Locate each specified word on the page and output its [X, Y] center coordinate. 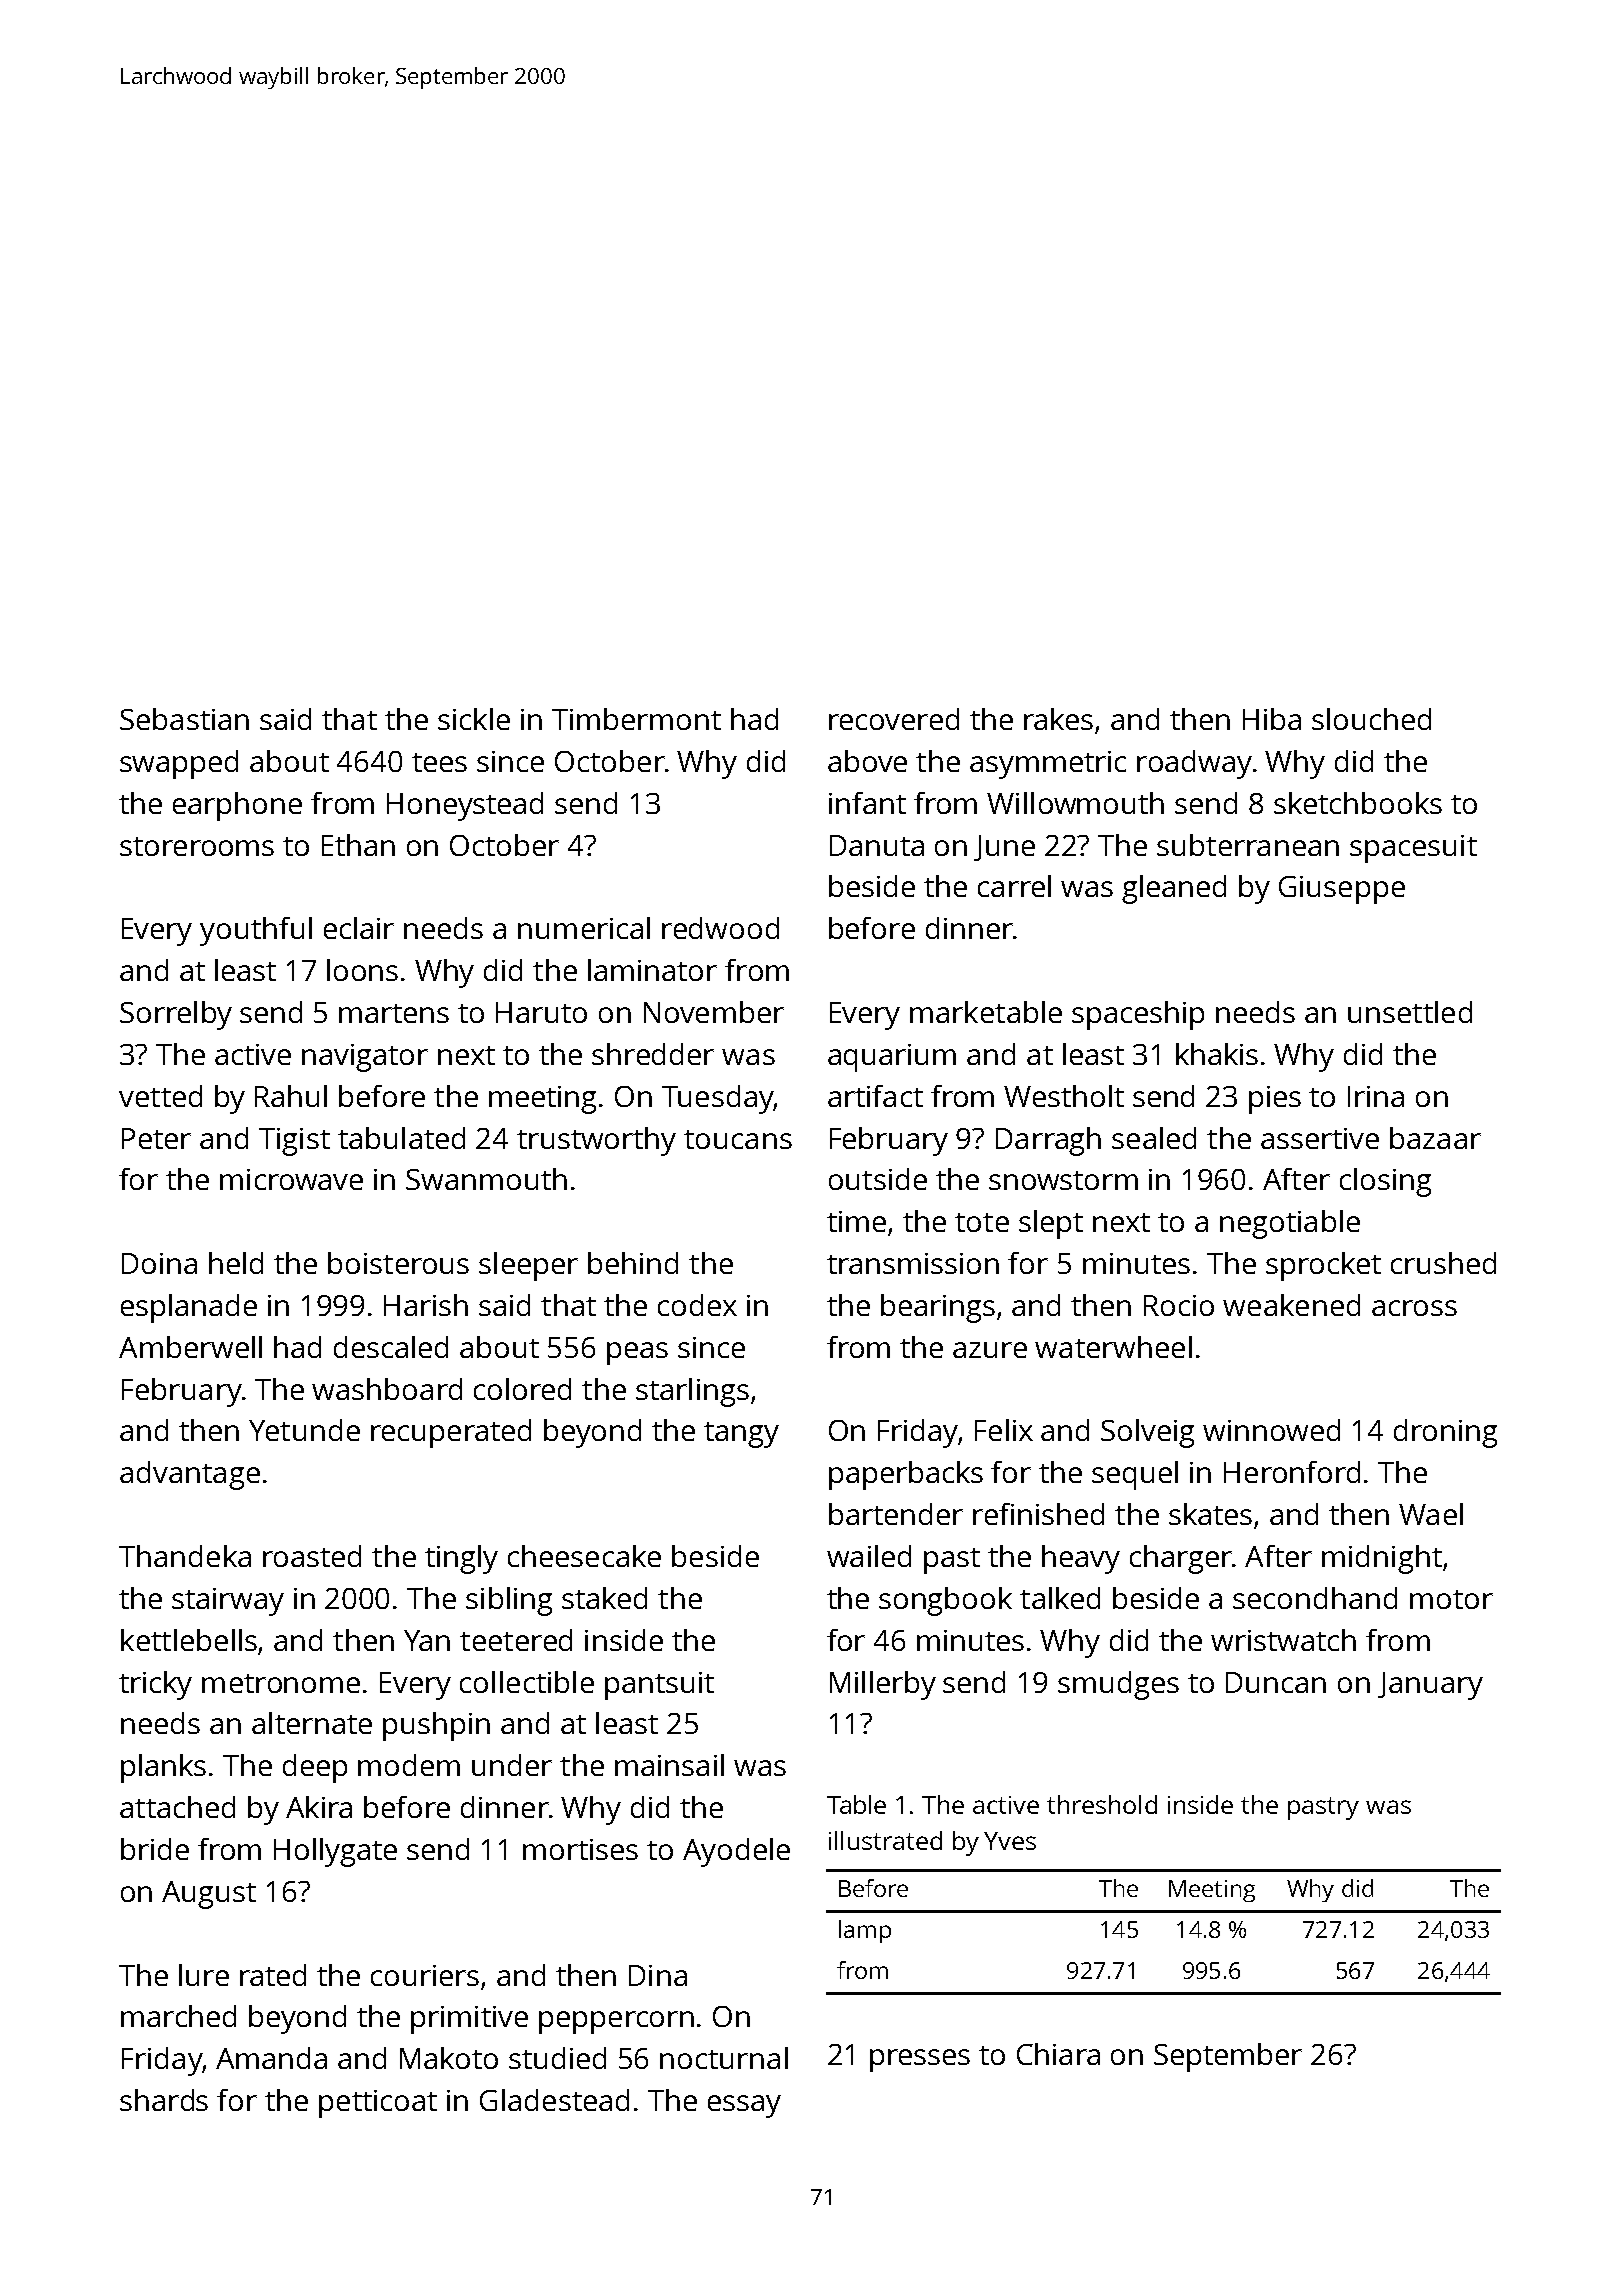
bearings [938, 1308]
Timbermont [636, 719]
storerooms [197, 846]
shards [164, 2100]
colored [522, 1389]
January [1430, 1686]
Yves [1010, 1841]
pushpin [436, 1726]
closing [1385, 1182]
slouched [1371, 719]
